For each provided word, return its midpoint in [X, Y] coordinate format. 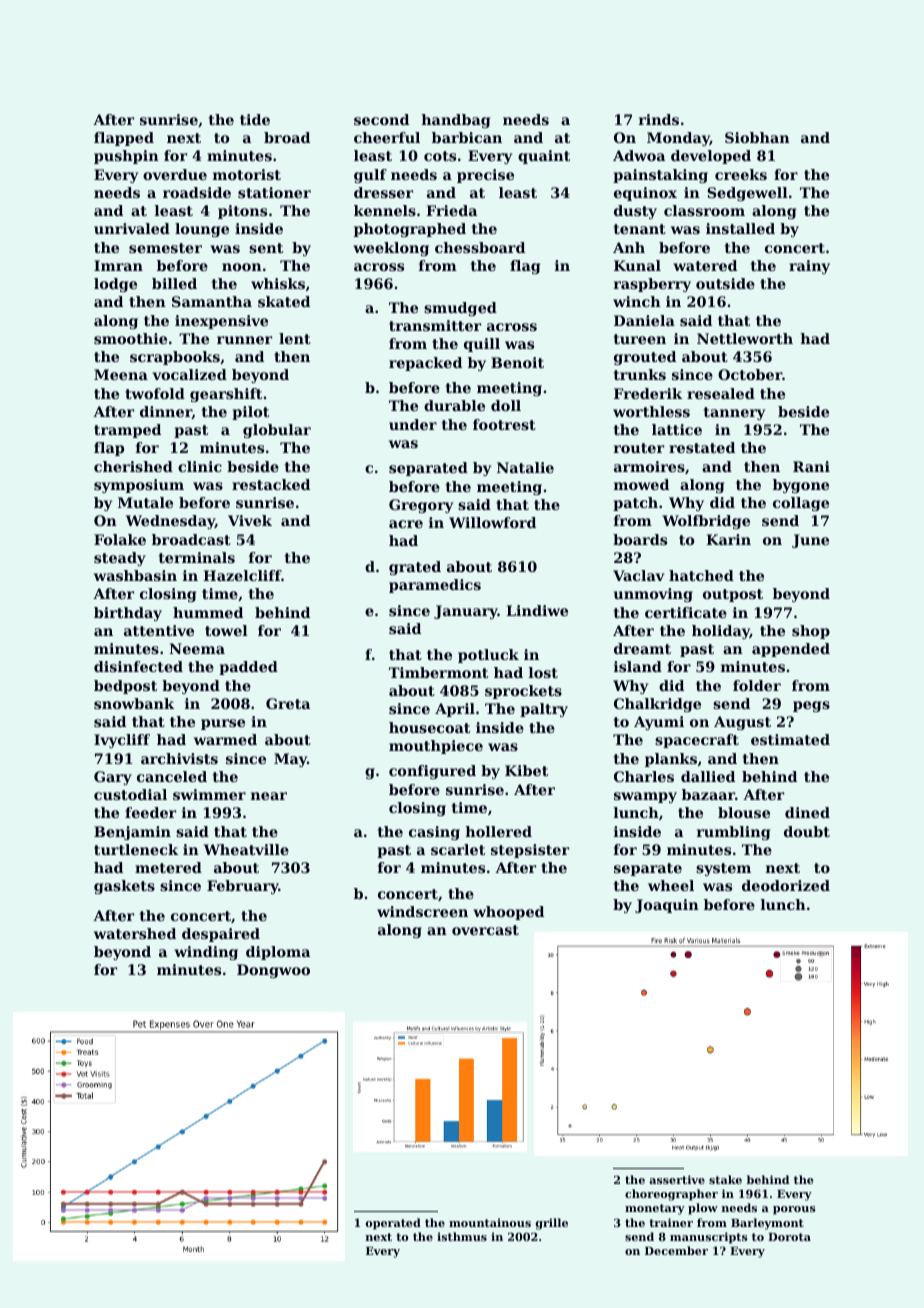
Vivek [250, 520]
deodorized [786, 885]
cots [440, 156]
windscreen [422, 911]
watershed [135, 933]
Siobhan [757, 137]
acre [406, 524]
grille [552, 1224]
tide [255, 119]
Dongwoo [273, 971]
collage [801, 504]
